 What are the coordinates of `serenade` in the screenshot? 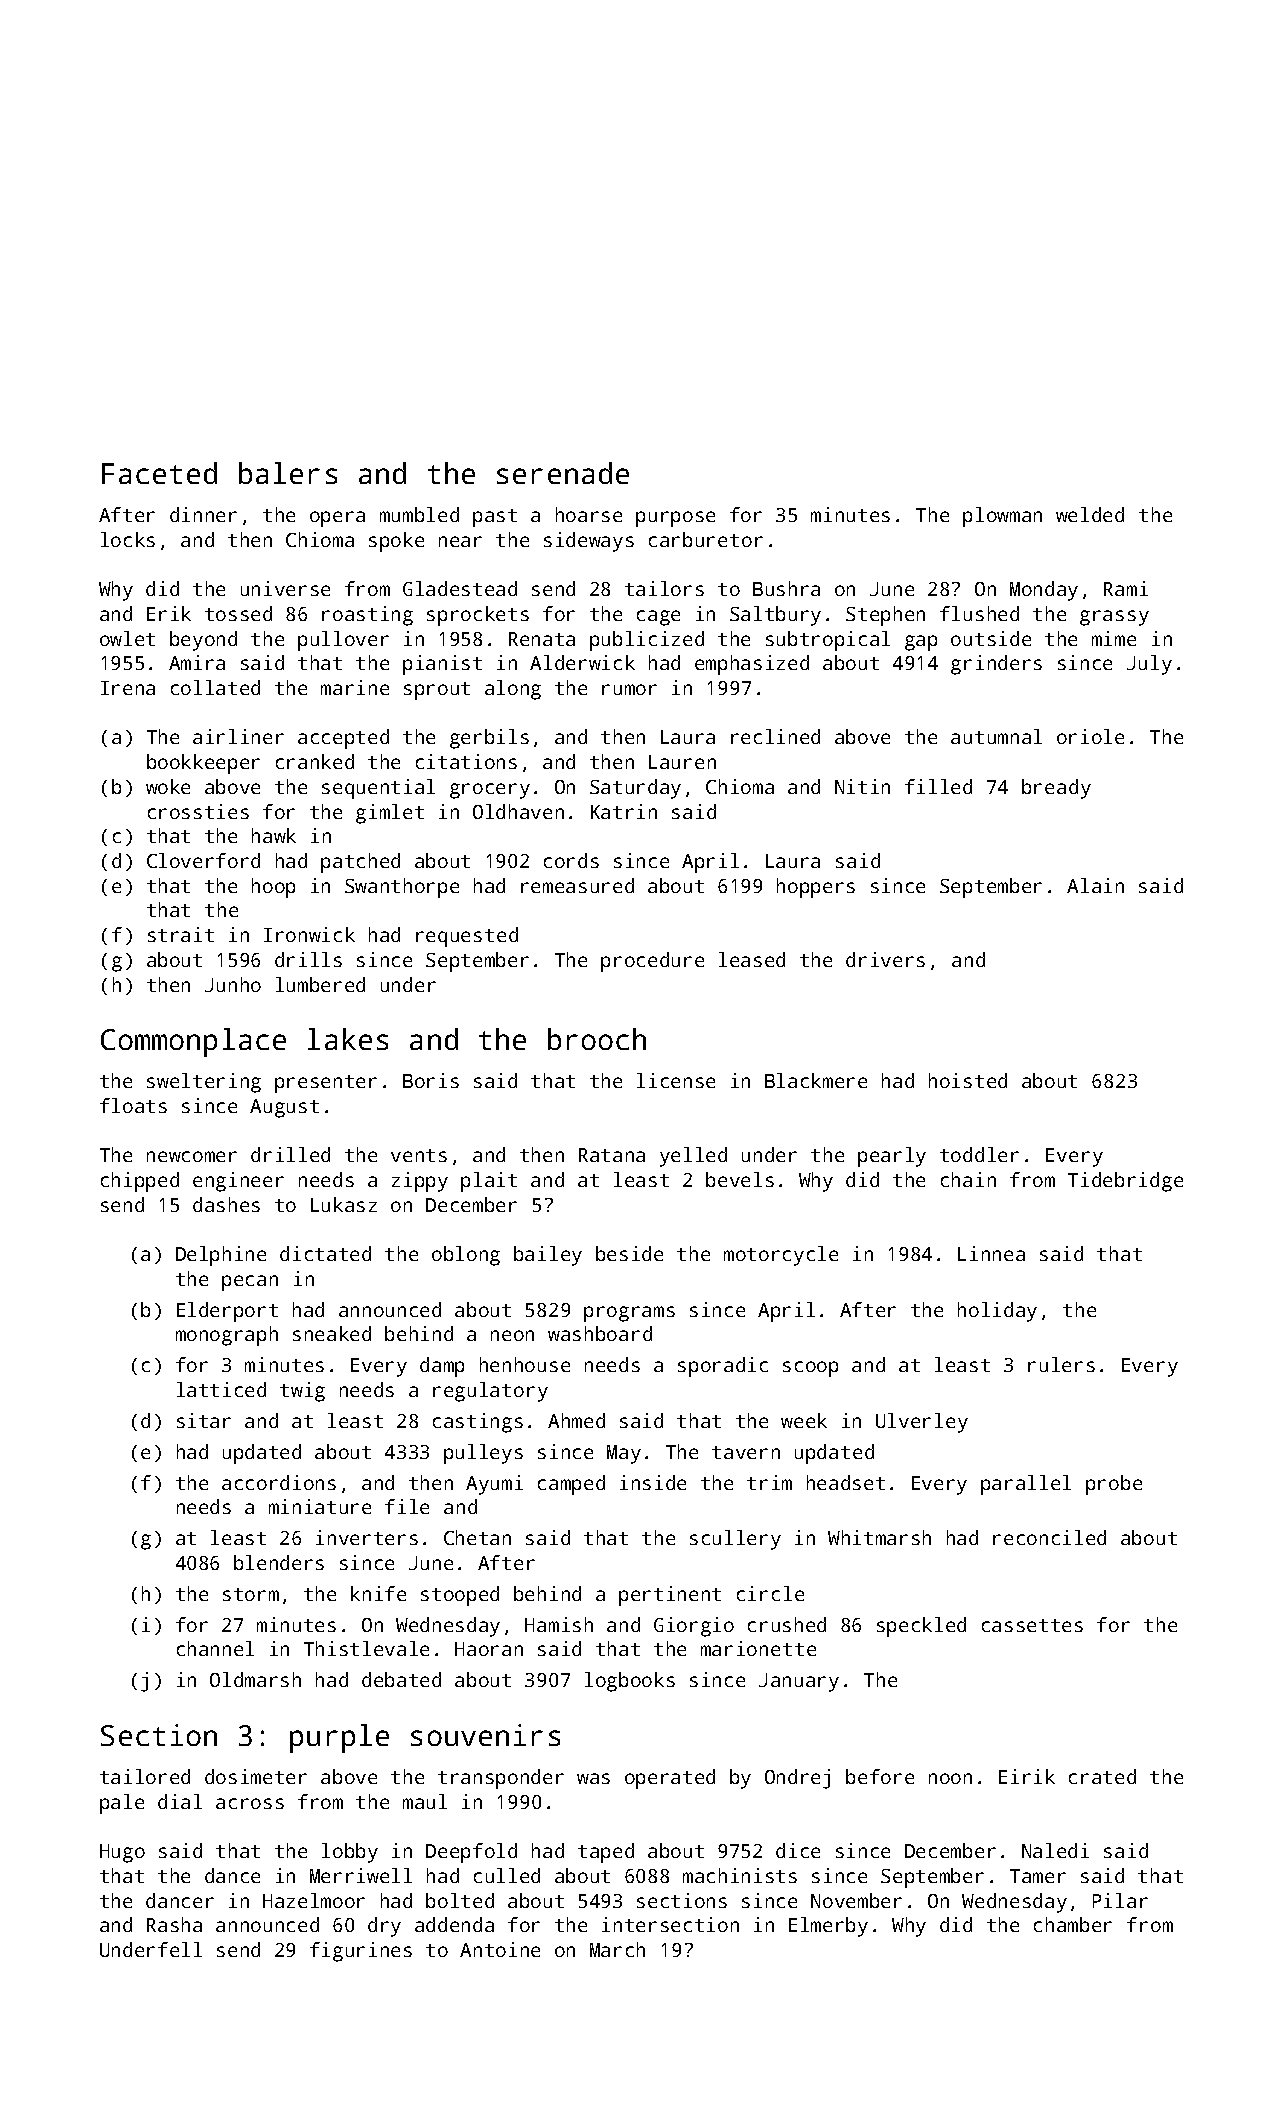 It's located at (563, 473).
